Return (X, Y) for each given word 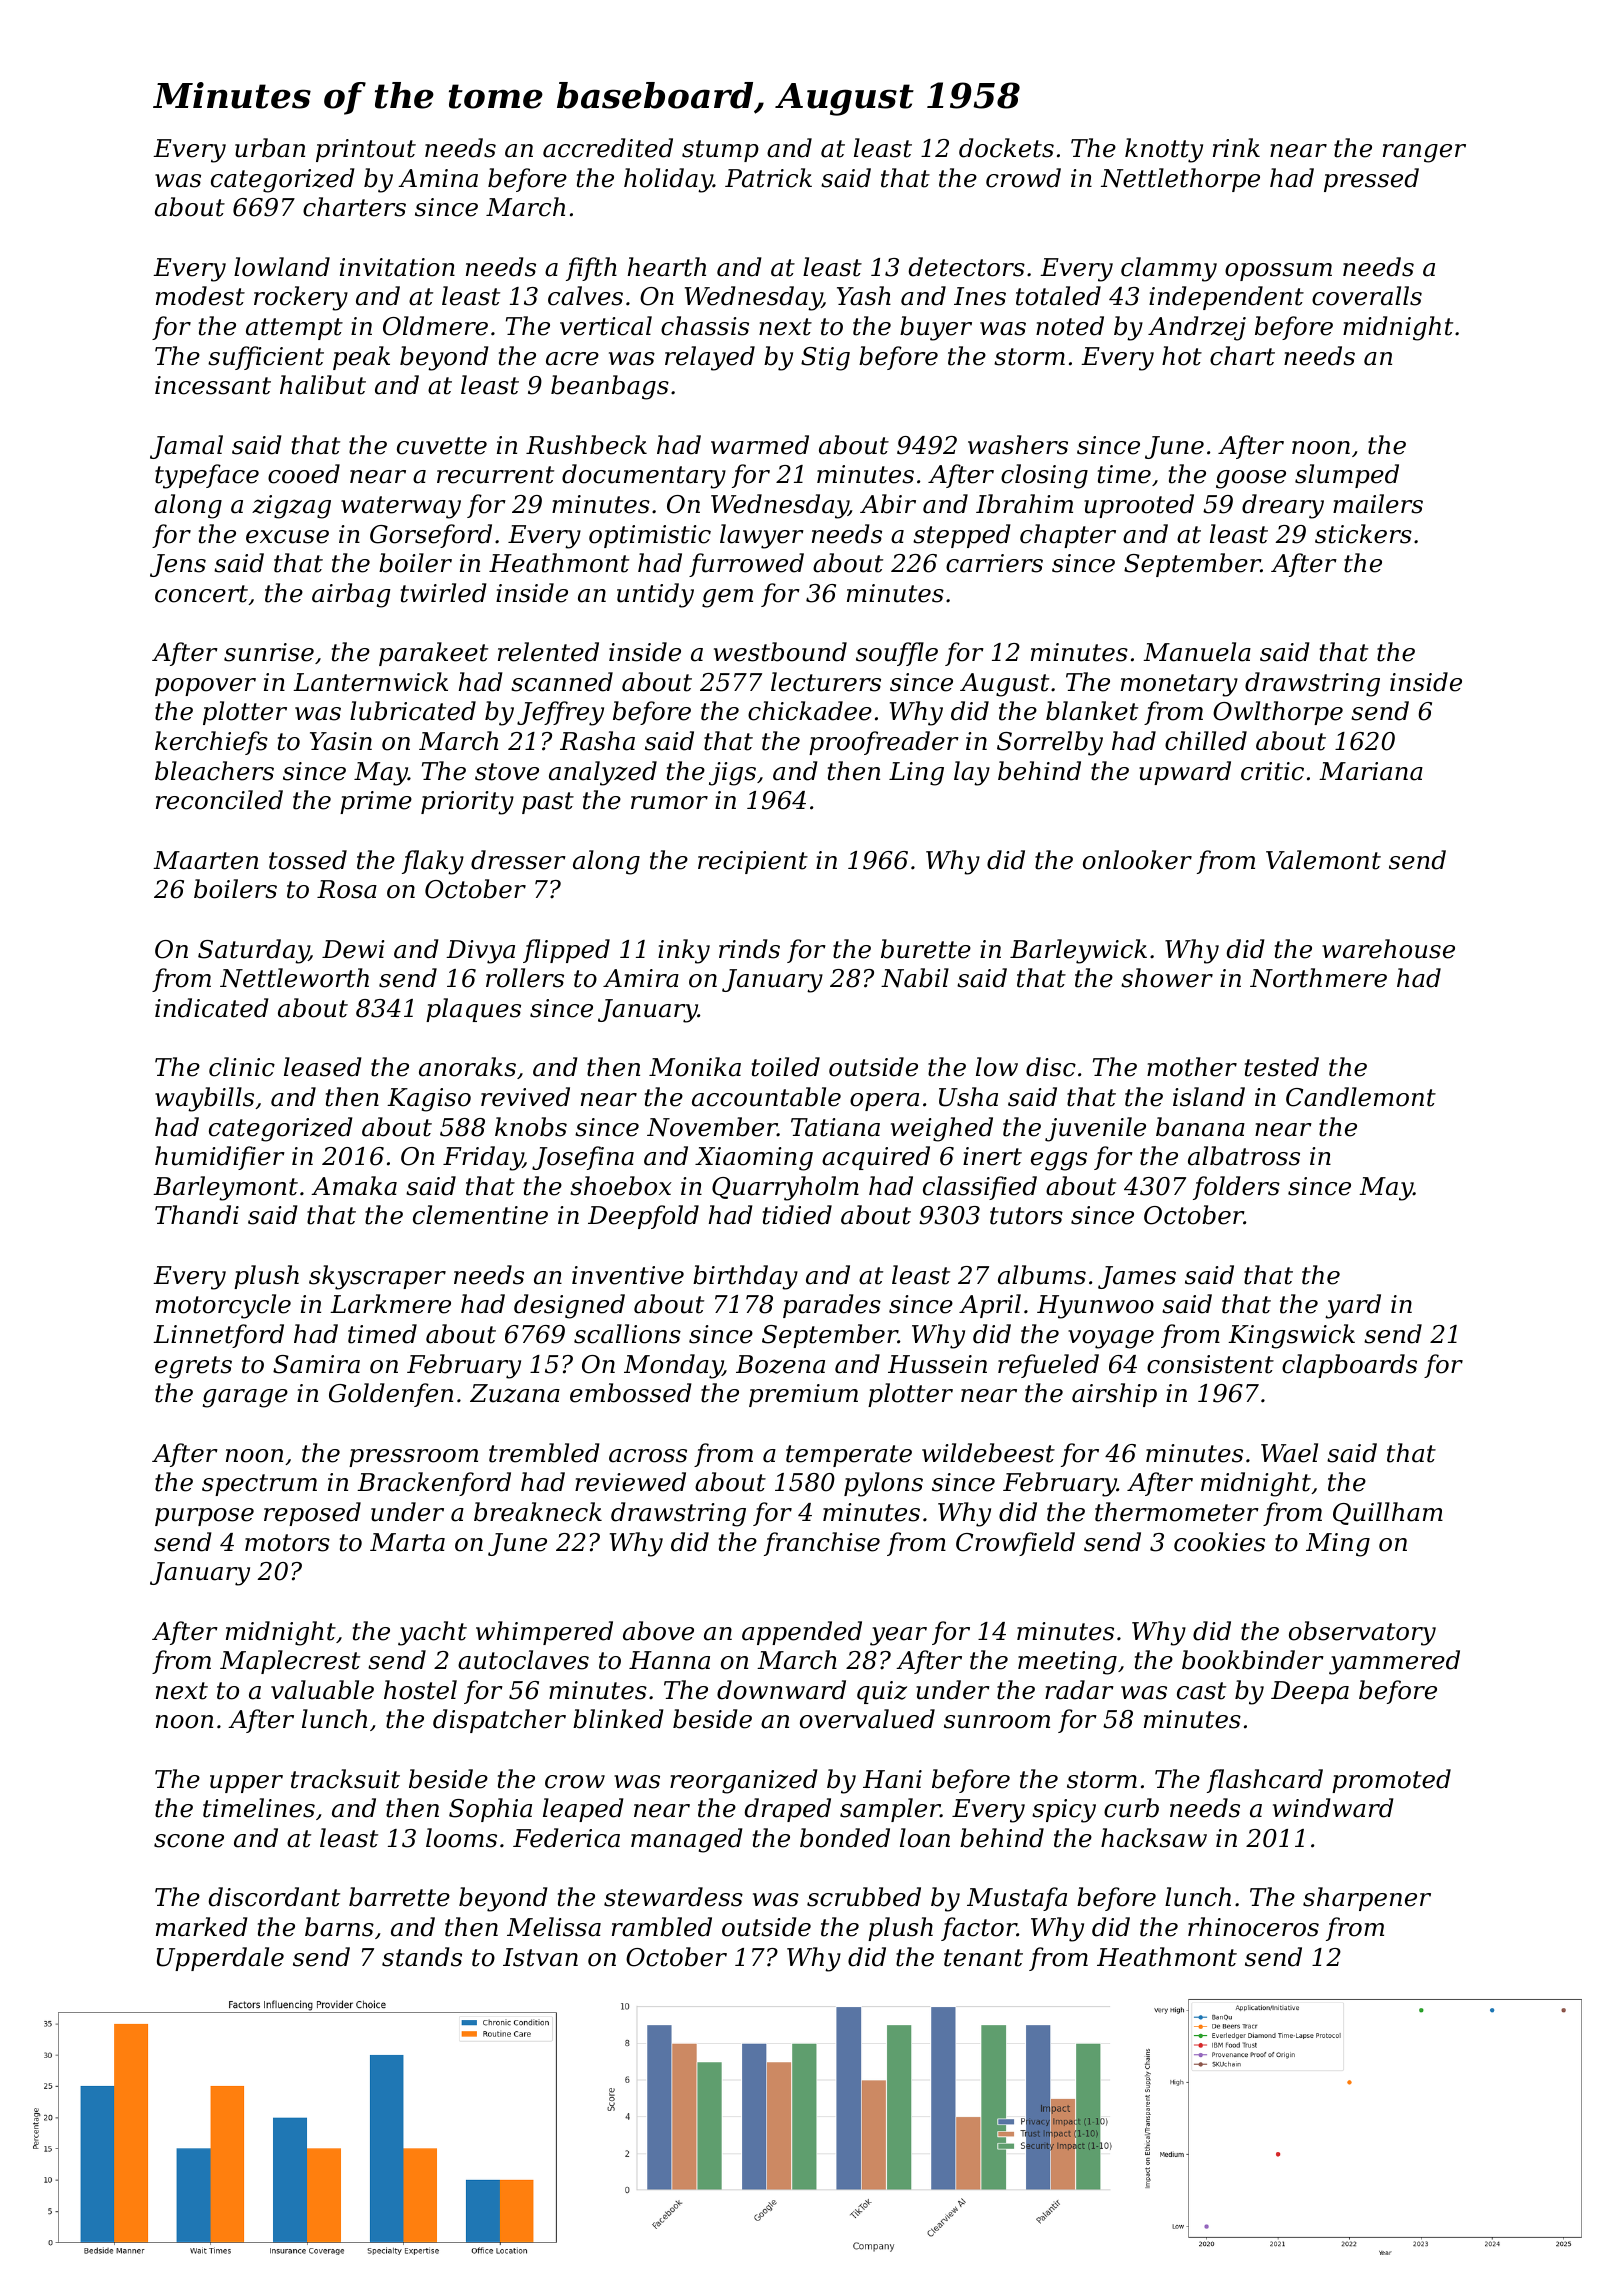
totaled (1058, 296)
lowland (282, 267)
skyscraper (377, 1277)
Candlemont (1361, 1097)
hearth (667, 267)
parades (832, 1306)
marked (201, 1927)
